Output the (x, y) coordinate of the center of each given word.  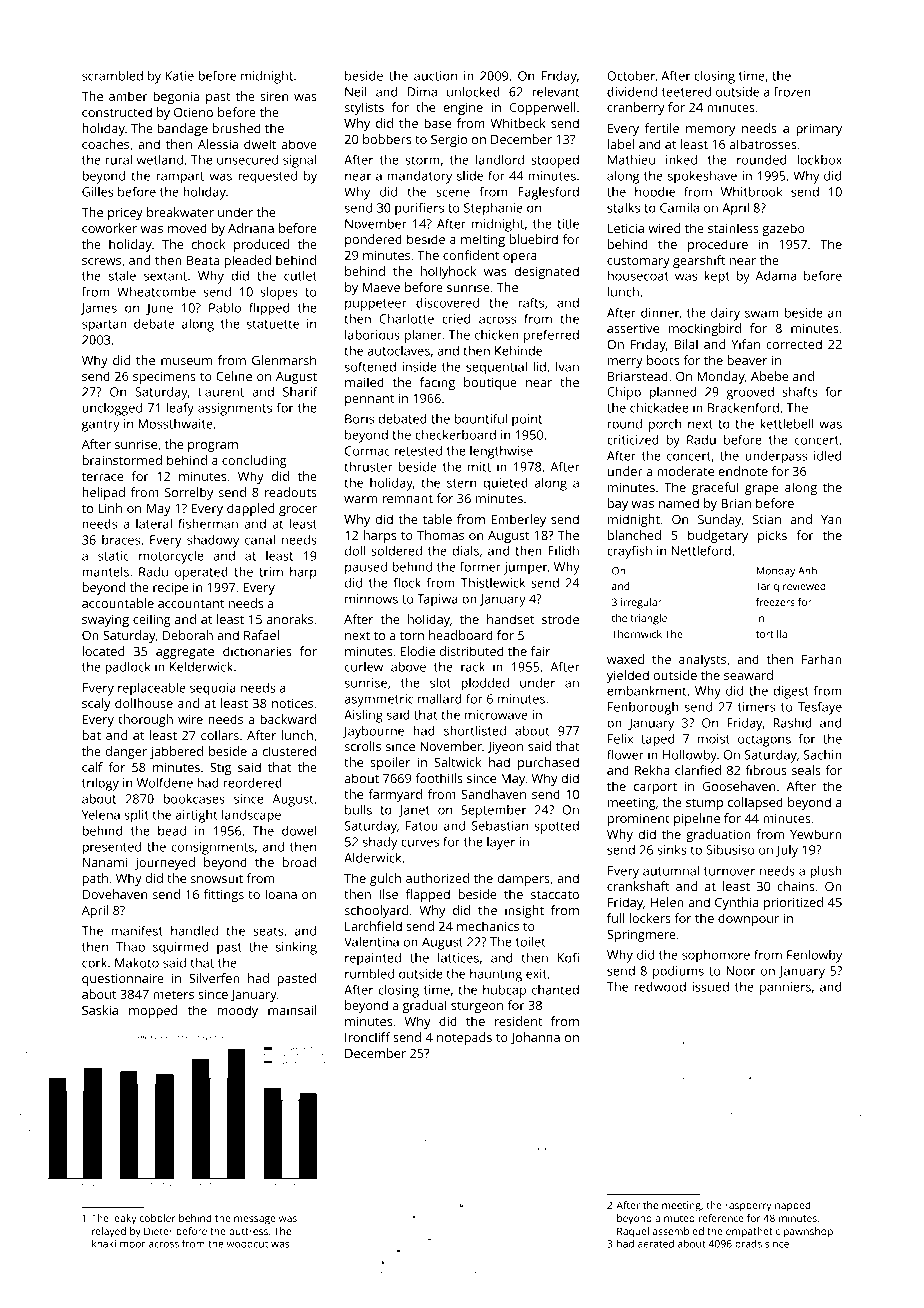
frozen (792, 91)
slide (470, 176)
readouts (291, 492)
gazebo (783, 229)
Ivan (567, 367)
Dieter (158, 1231)
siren (274, 96)
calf (92, 767)
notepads (464, 1038)
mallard (440, 699)
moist (714, 739)
